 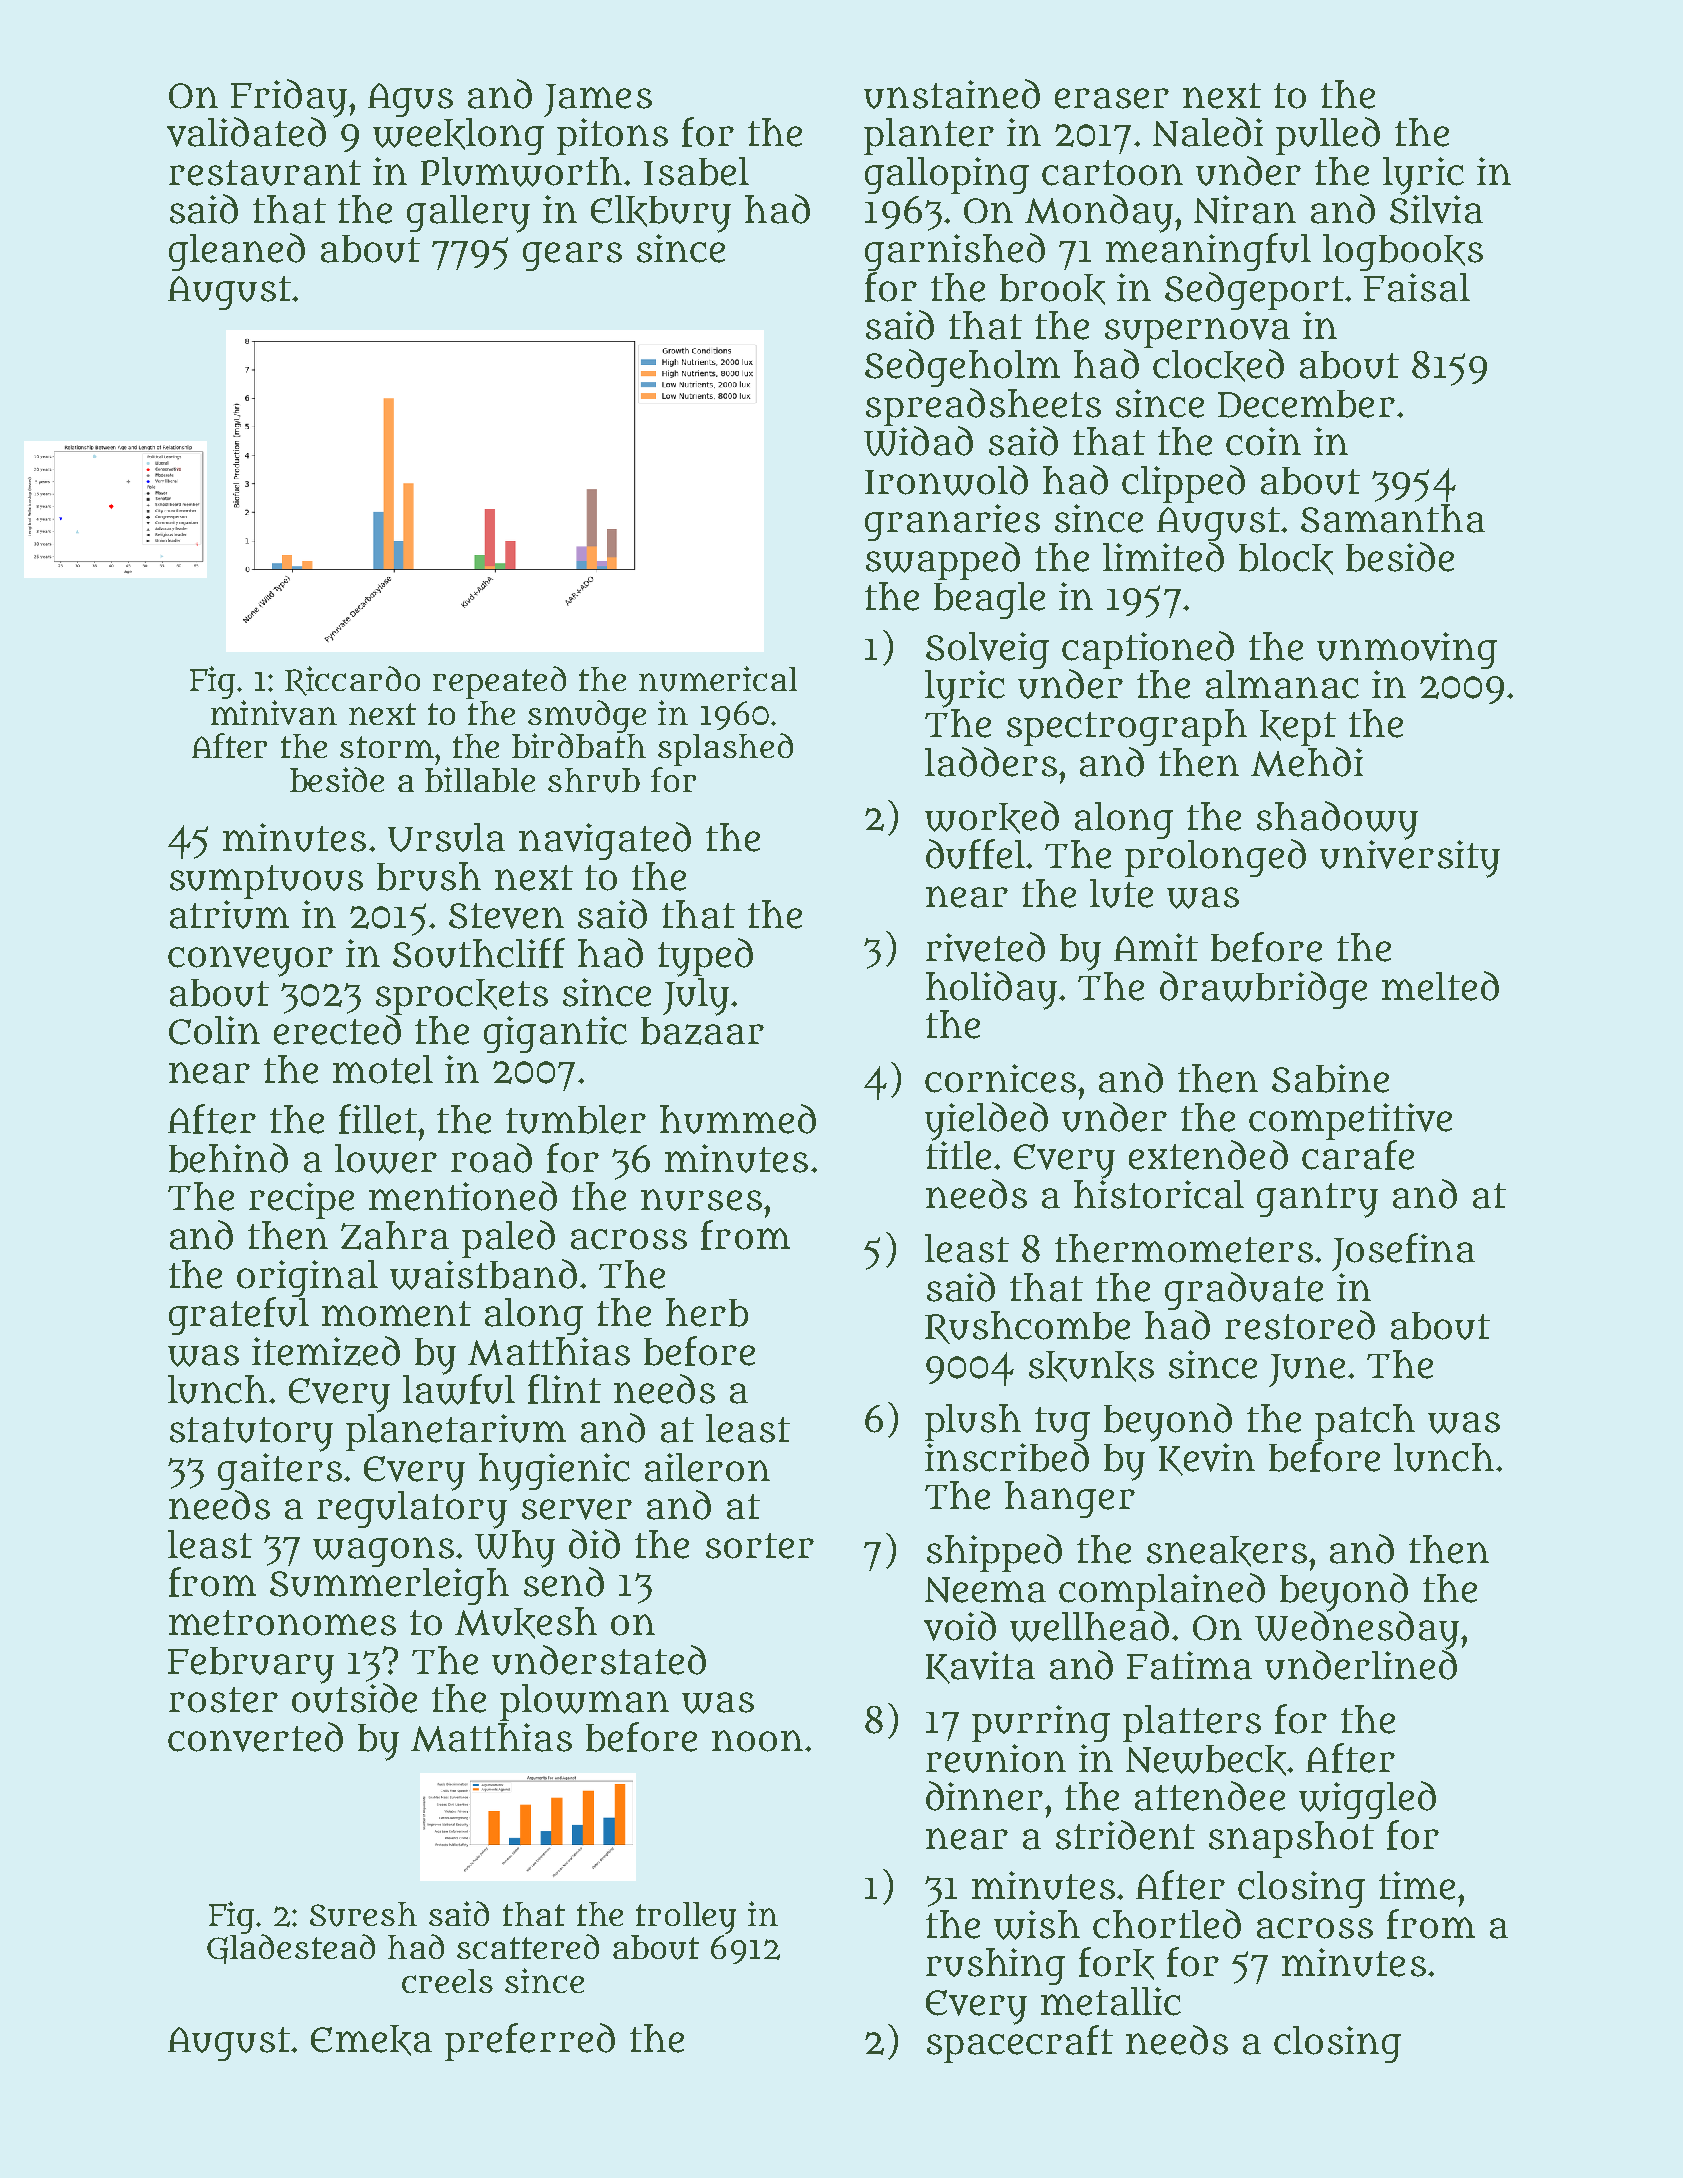 What do you see at coordinates (1208, 132) in the screenshot?
I see `Naledi` at bounding box center [1208, 132].
